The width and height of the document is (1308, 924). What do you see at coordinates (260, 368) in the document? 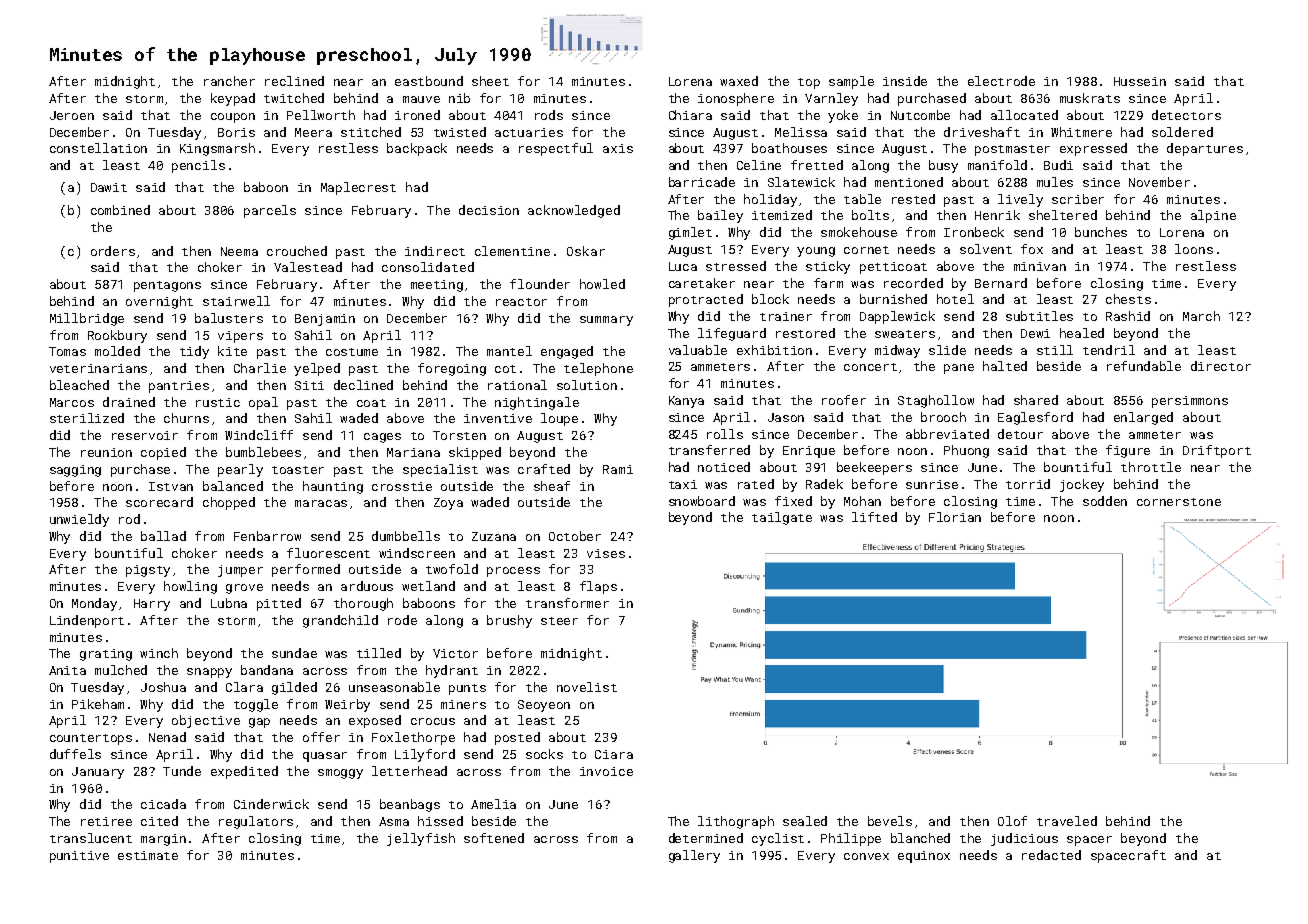
I see `Charlie` at bounding box center [260, 368].
